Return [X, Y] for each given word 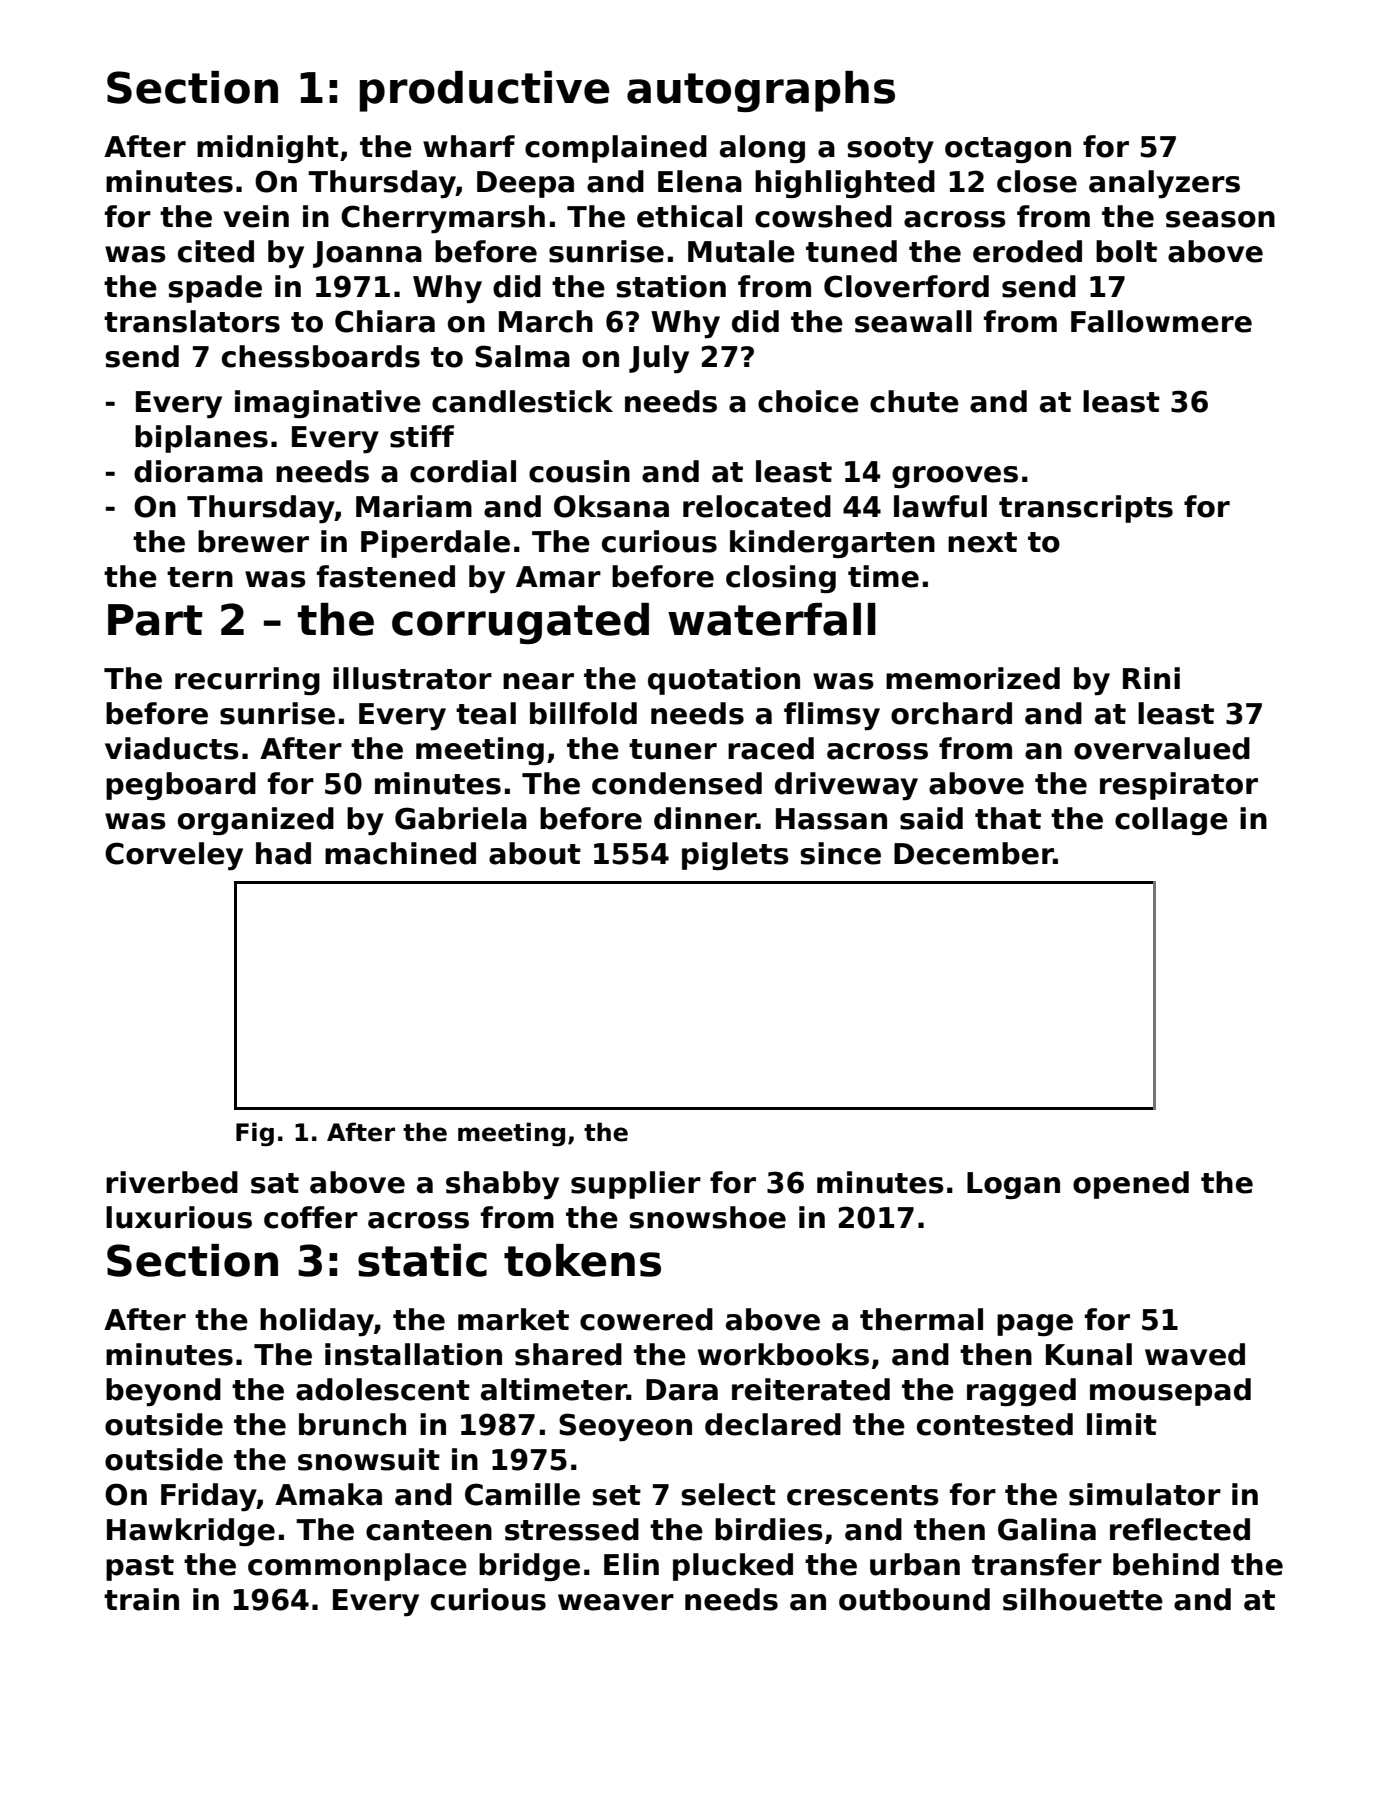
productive [484, 91]
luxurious [179, 1217]
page [1035, 1325]
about [535, 853]
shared [568, 1354]
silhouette [1083, 1599]
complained [616, 149]
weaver [616, 1602]
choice [808, 401]
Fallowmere [1161, 321]
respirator [1179, 786]
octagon [1008, 150]
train [141, 1599]
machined [400, 853]
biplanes [201, 439]
